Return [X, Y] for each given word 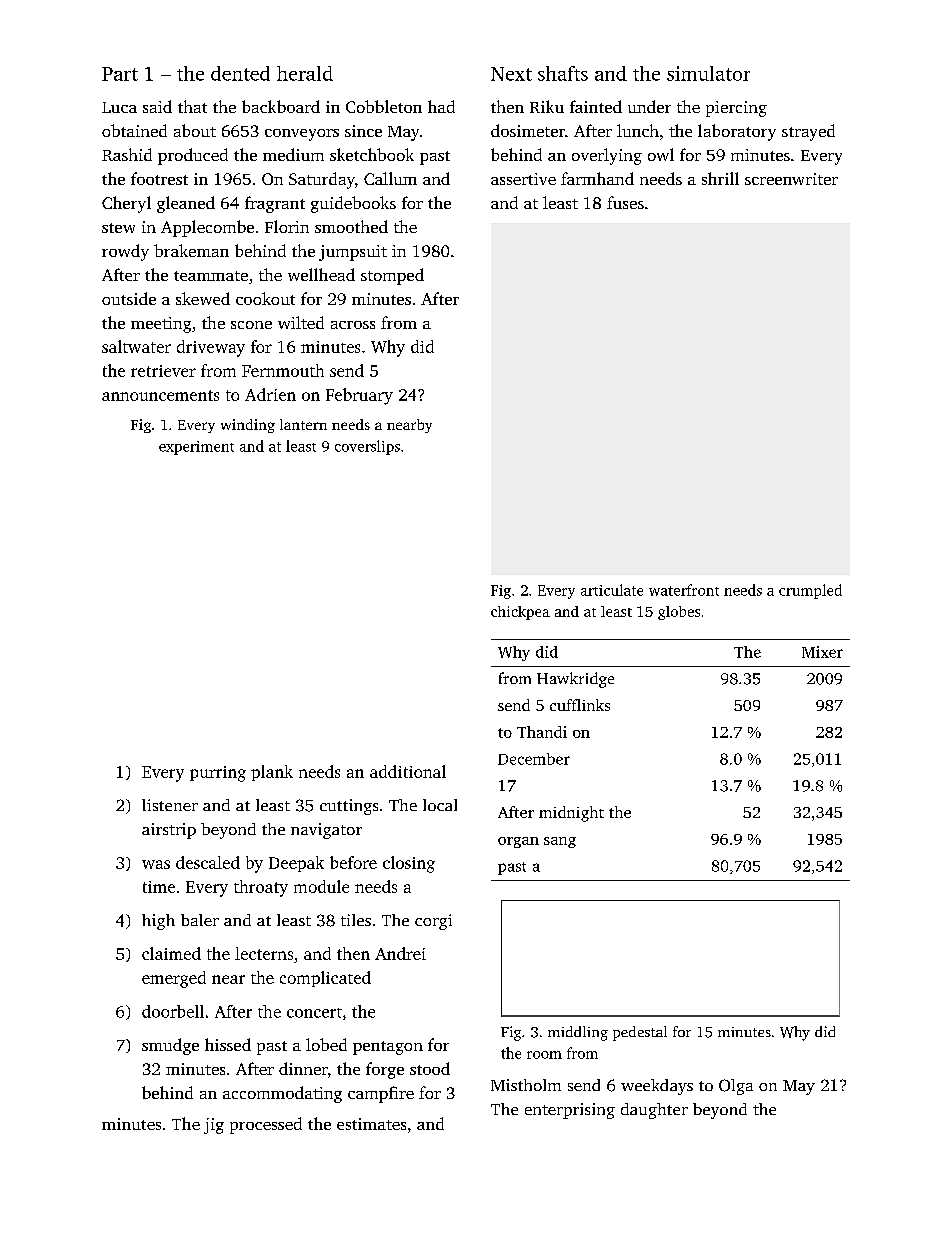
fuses [625, 202]
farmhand [597, 178]
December [534, 759]
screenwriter [791, 179]
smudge [170, 1046]
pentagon [388, 1048]
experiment [196, 448]
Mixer [822, 652]
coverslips [367, 447]
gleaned [186, 204]
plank [272, 773]
